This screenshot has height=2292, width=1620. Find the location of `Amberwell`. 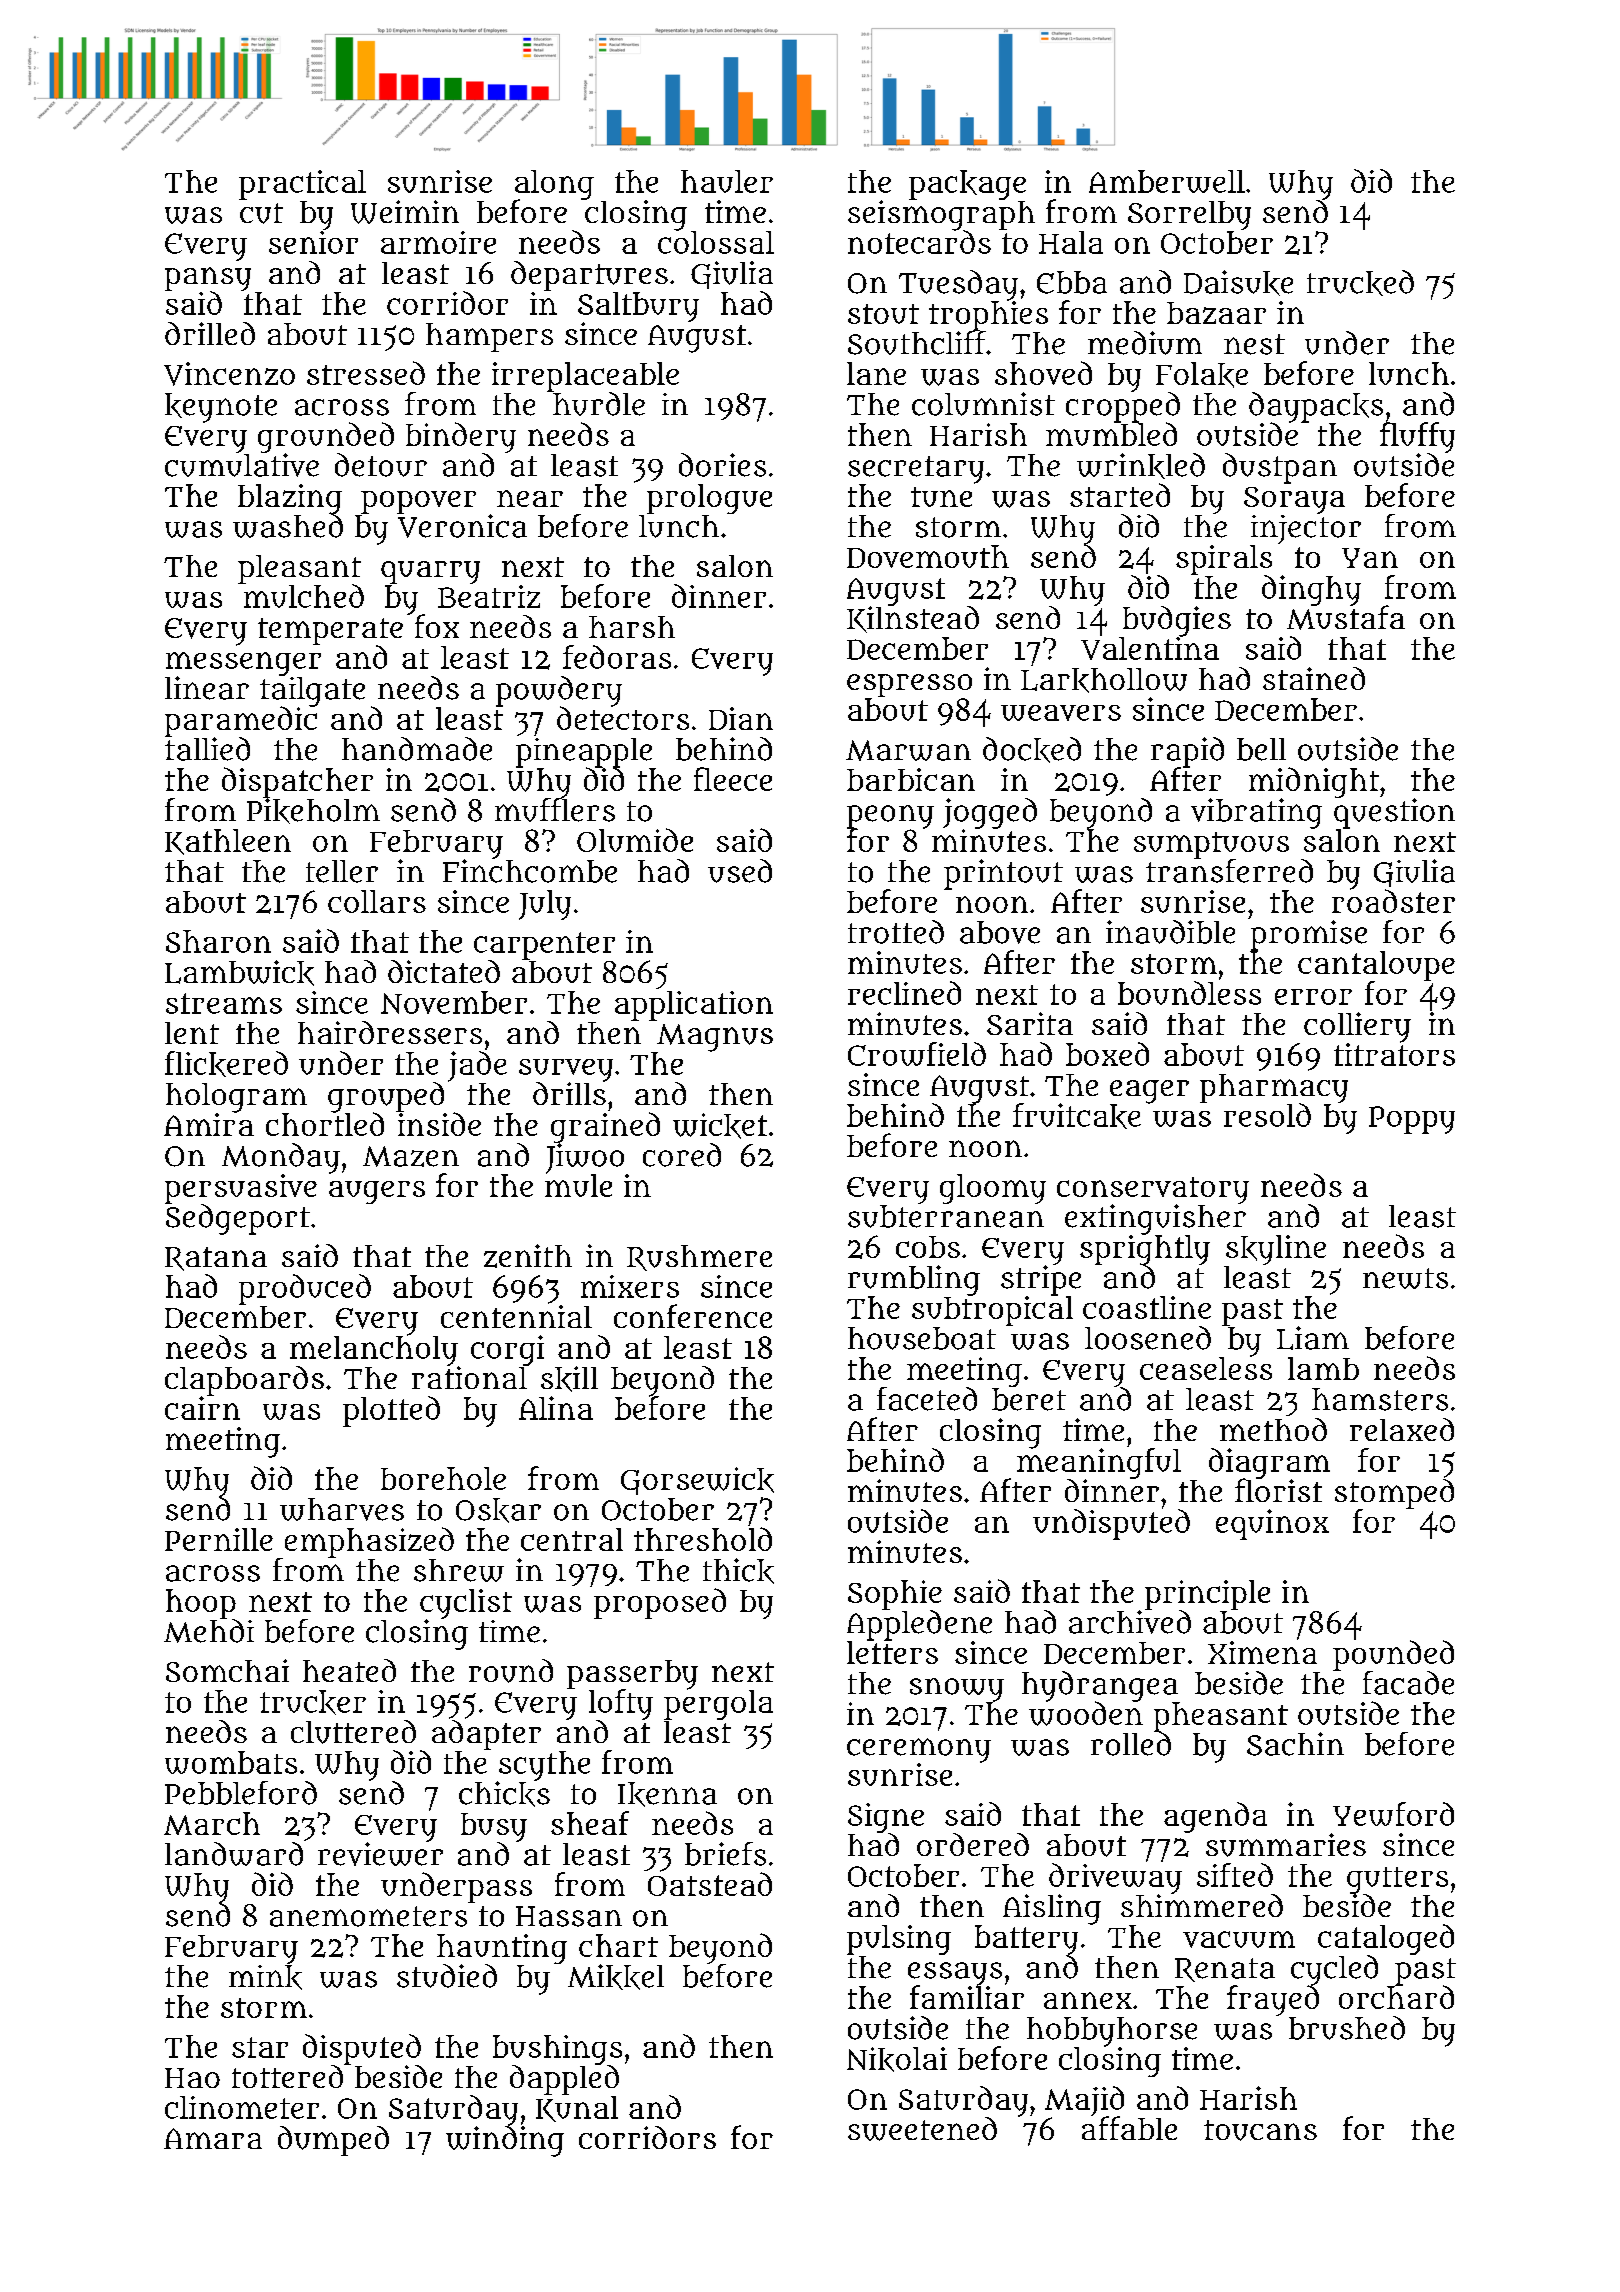

Amberwell is located at coordinates (1167, 181).
